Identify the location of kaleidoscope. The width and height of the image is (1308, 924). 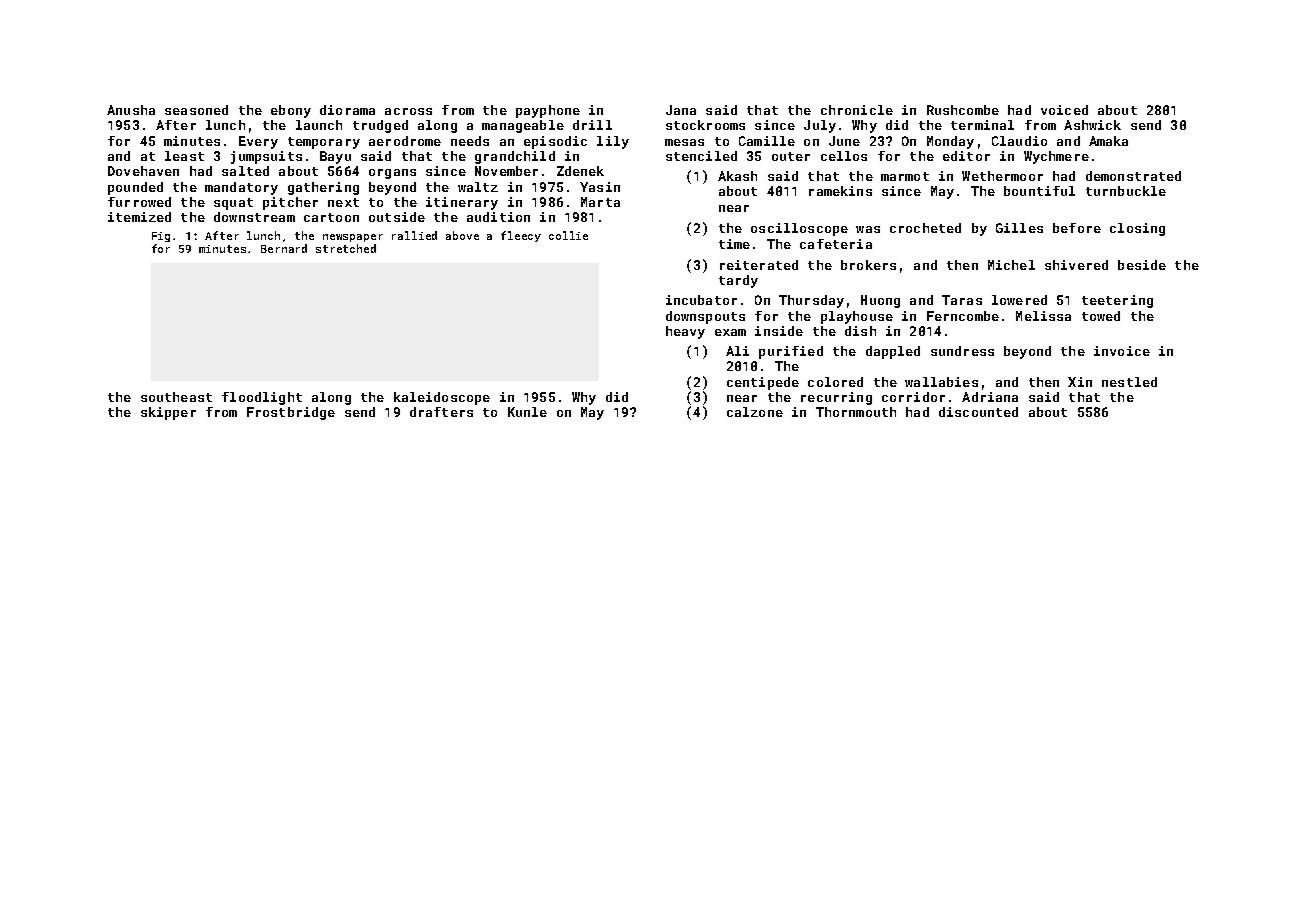
(442, 398).
